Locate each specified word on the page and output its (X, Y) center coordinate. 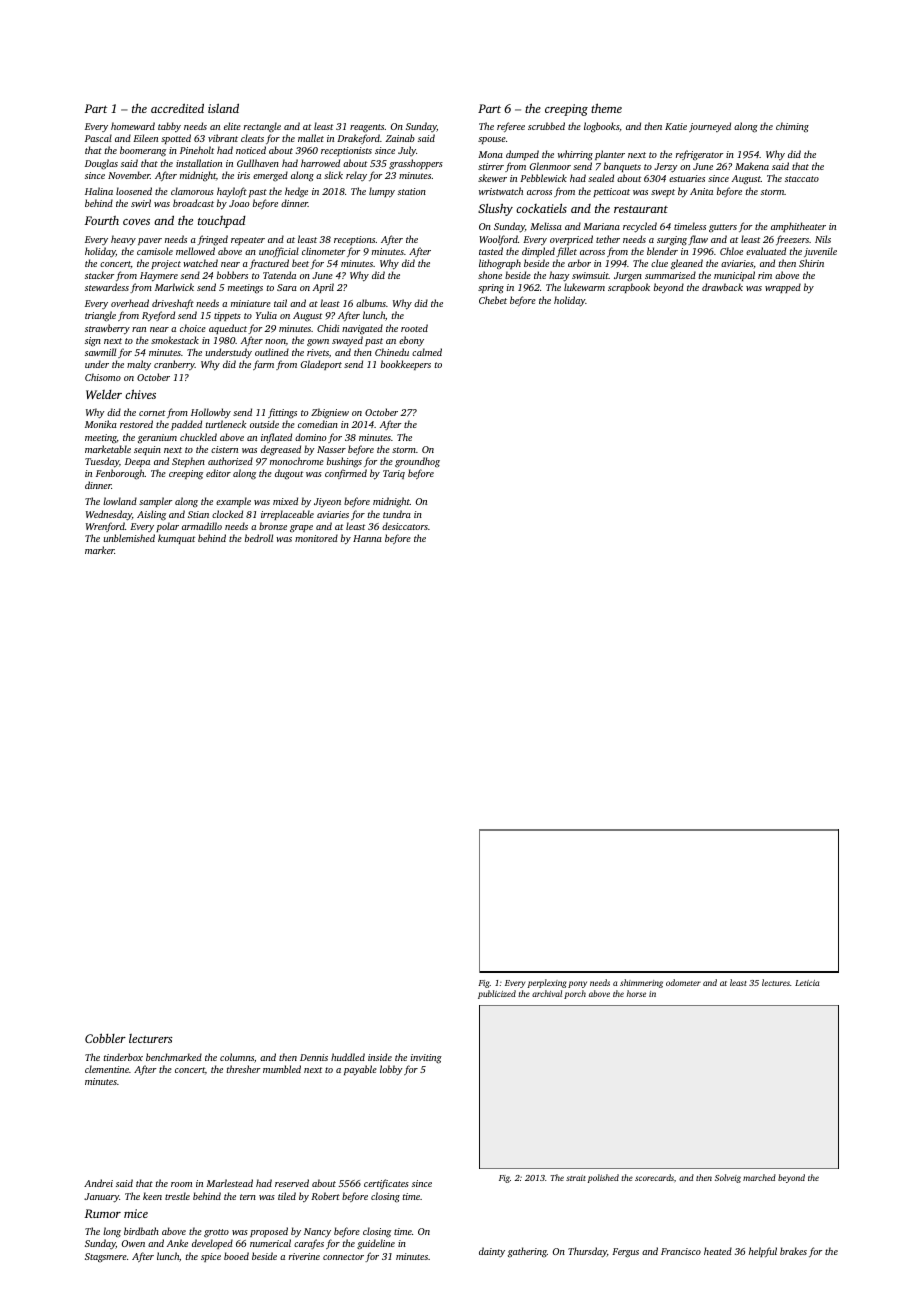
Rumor (103, 1213)
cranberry (174, 365)
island (223, 108)
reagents (367, 128)
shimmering (641, 983)
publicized (497, 994)
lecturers (151, 1038)
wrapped (783, 288)
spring (491, 289)
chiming (792, 127)
